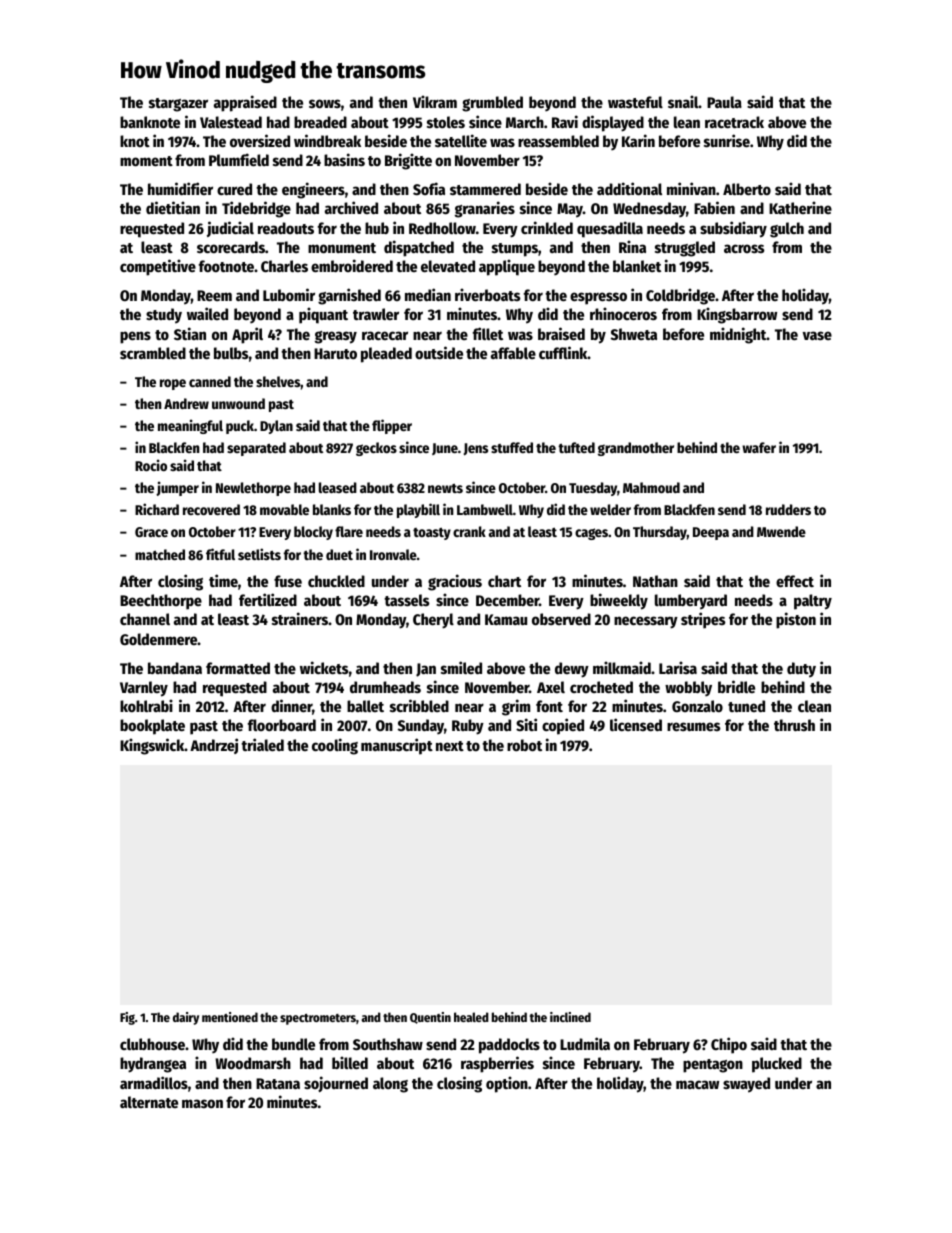  I want to click on piston, so click(796, 620).
